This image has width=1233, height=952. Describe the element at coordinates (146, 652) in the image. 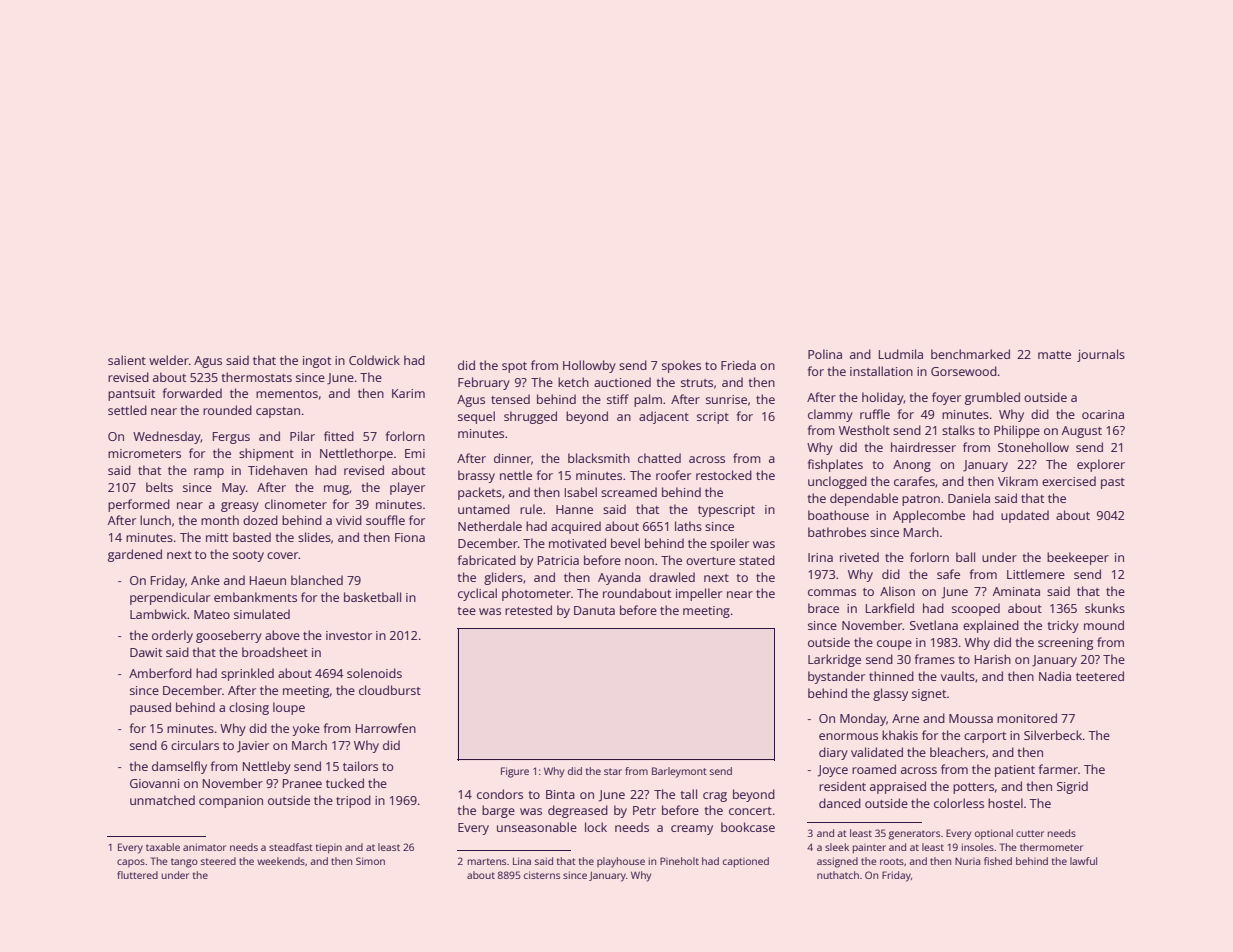

I see `Dawit` at that location.
